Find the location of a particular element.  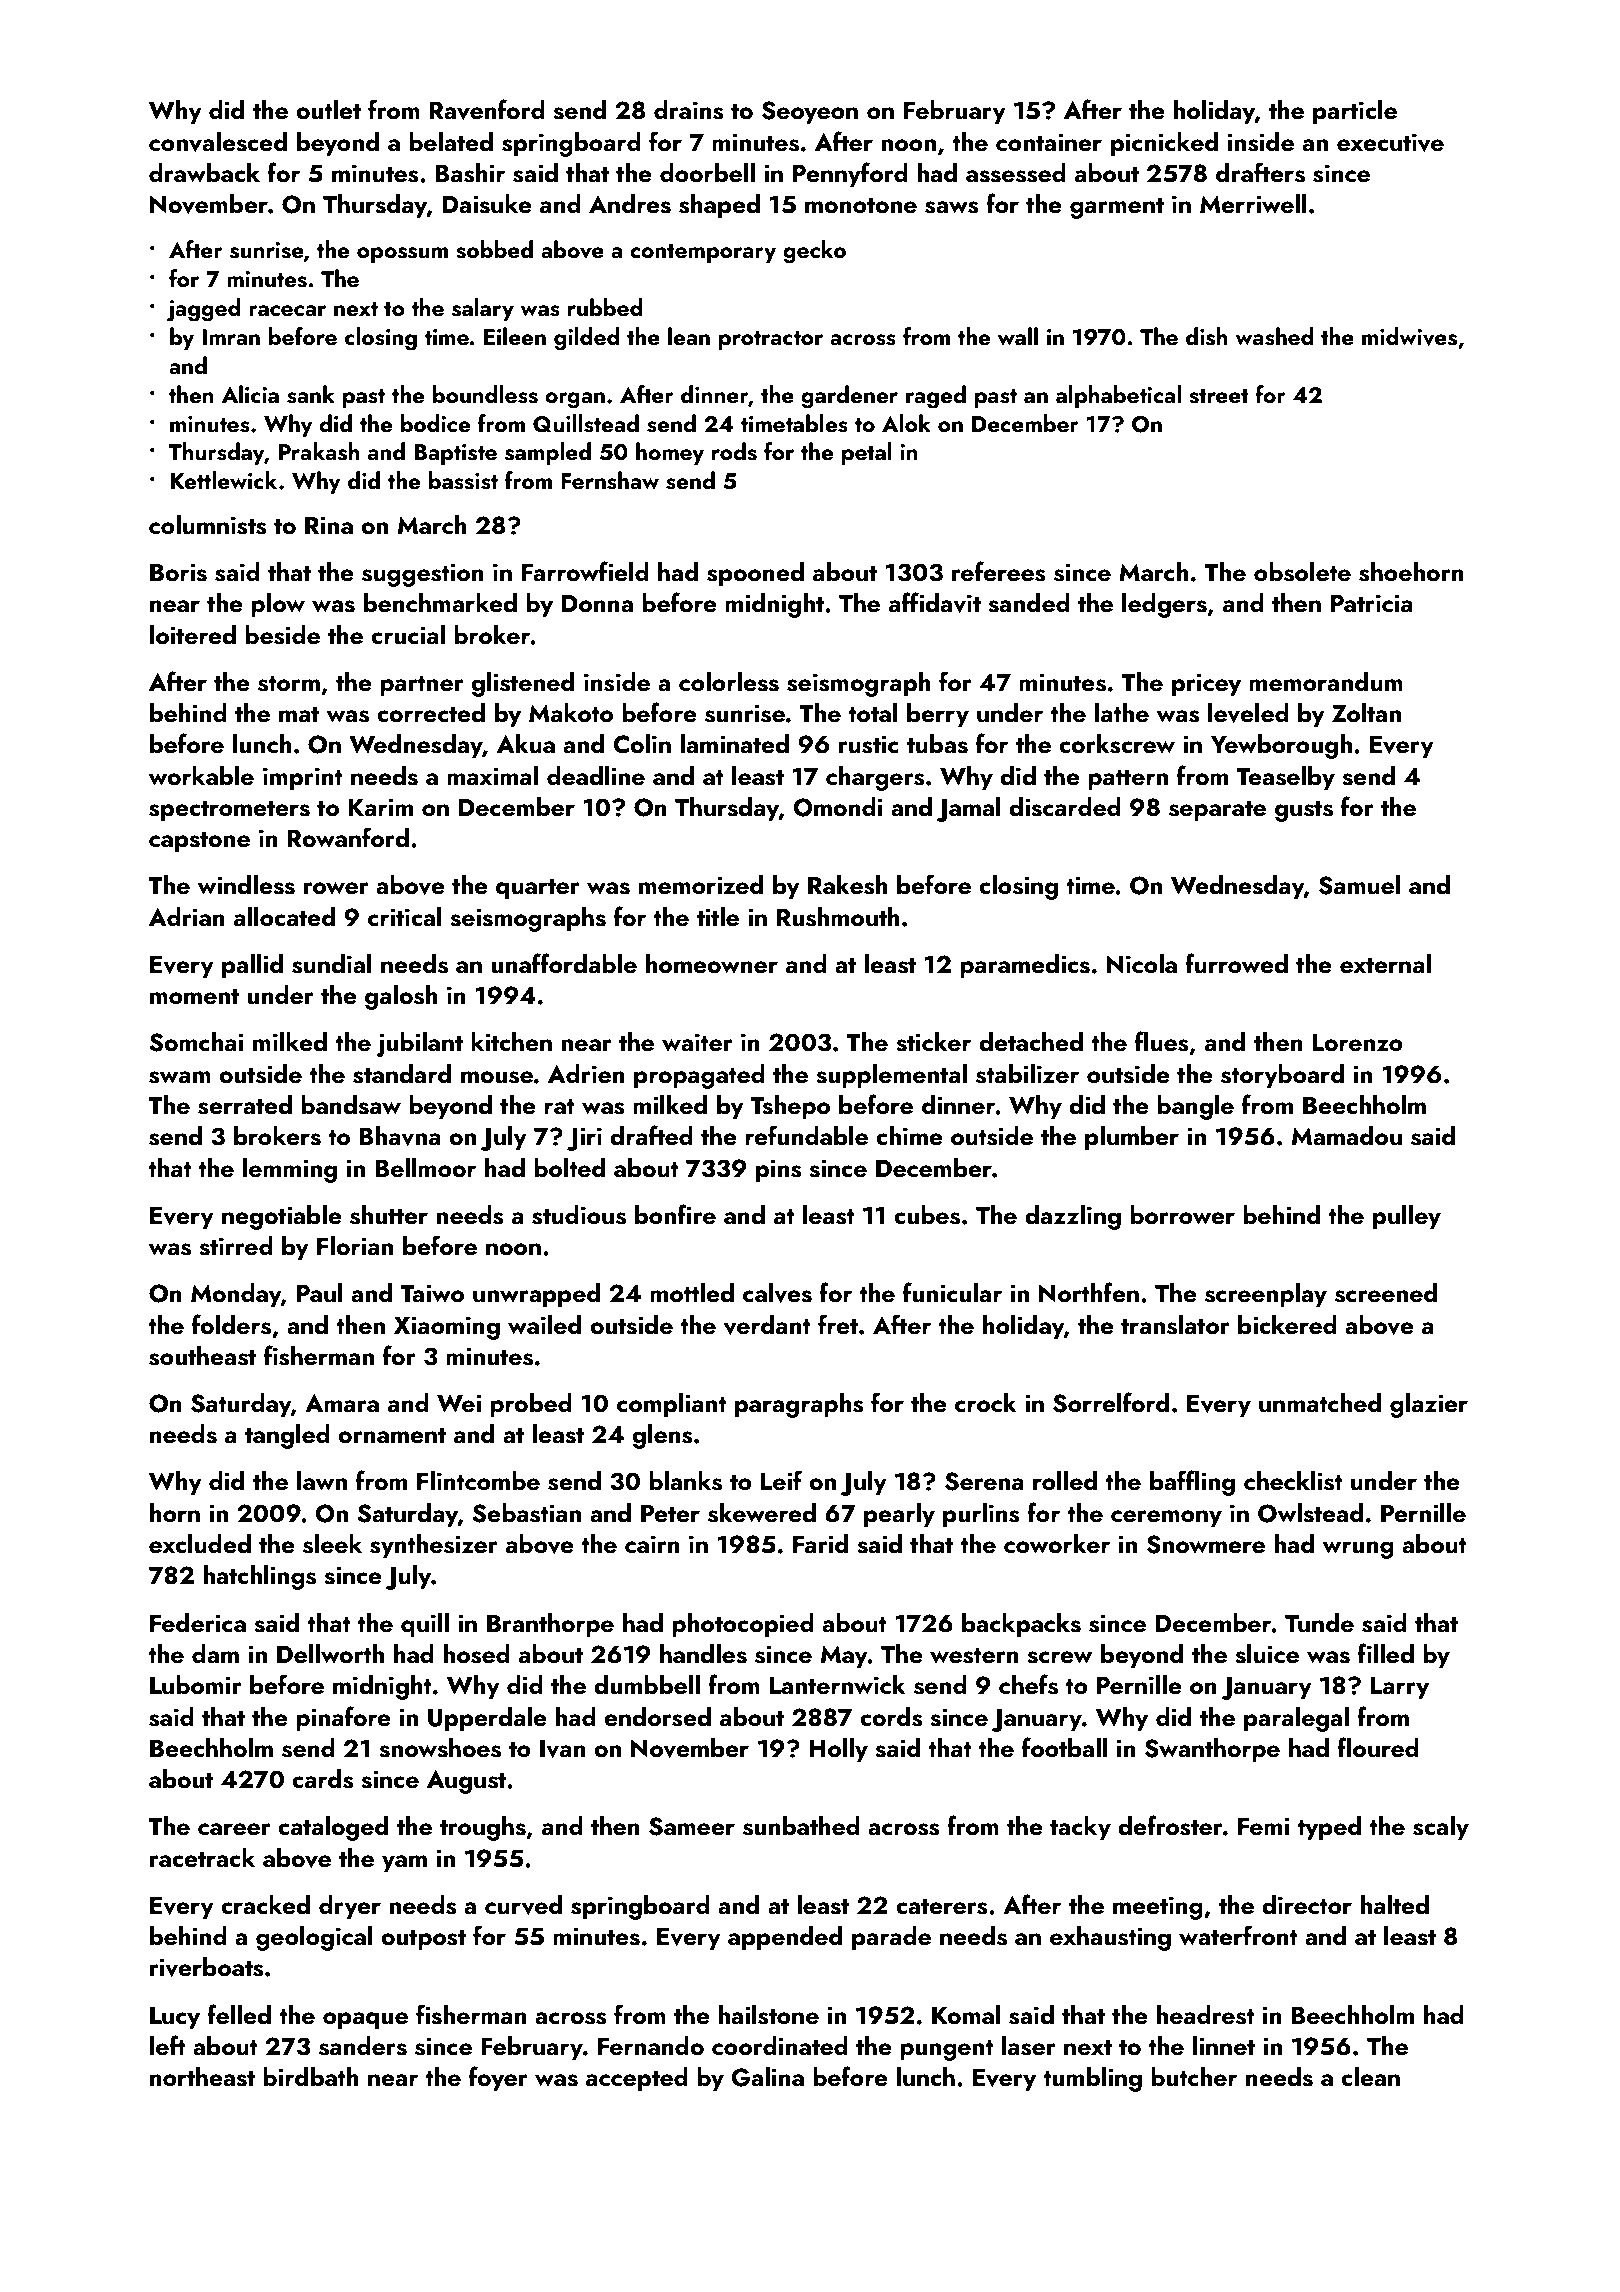

Lorenzo is located at coordinates (1357, 1043).
